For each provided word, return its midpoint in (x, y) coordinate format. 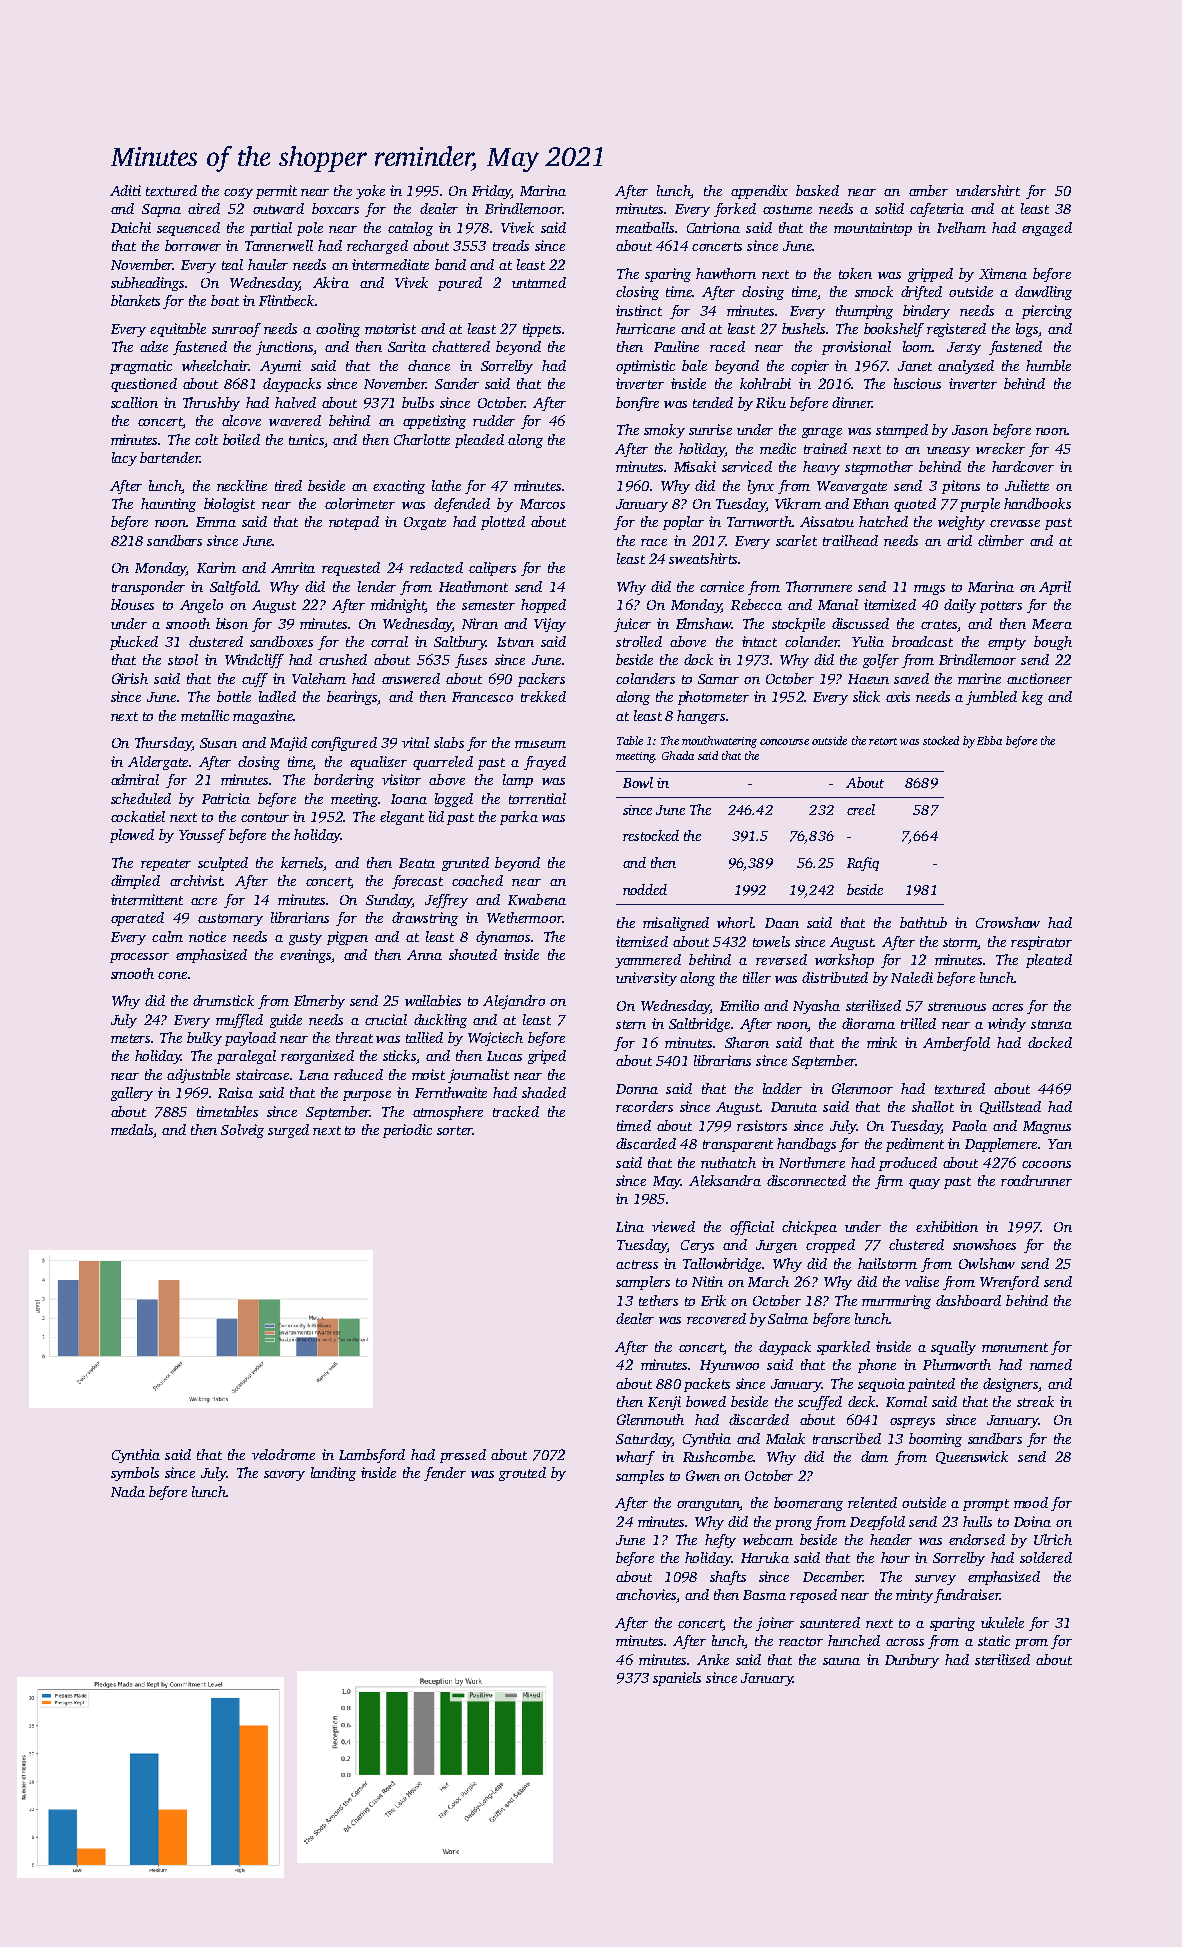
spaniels (677, 1679)
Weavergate (852, 487)
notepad (354, 523)
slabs (449, 742)
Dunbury (912, 1661)
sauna (841, 1661)
